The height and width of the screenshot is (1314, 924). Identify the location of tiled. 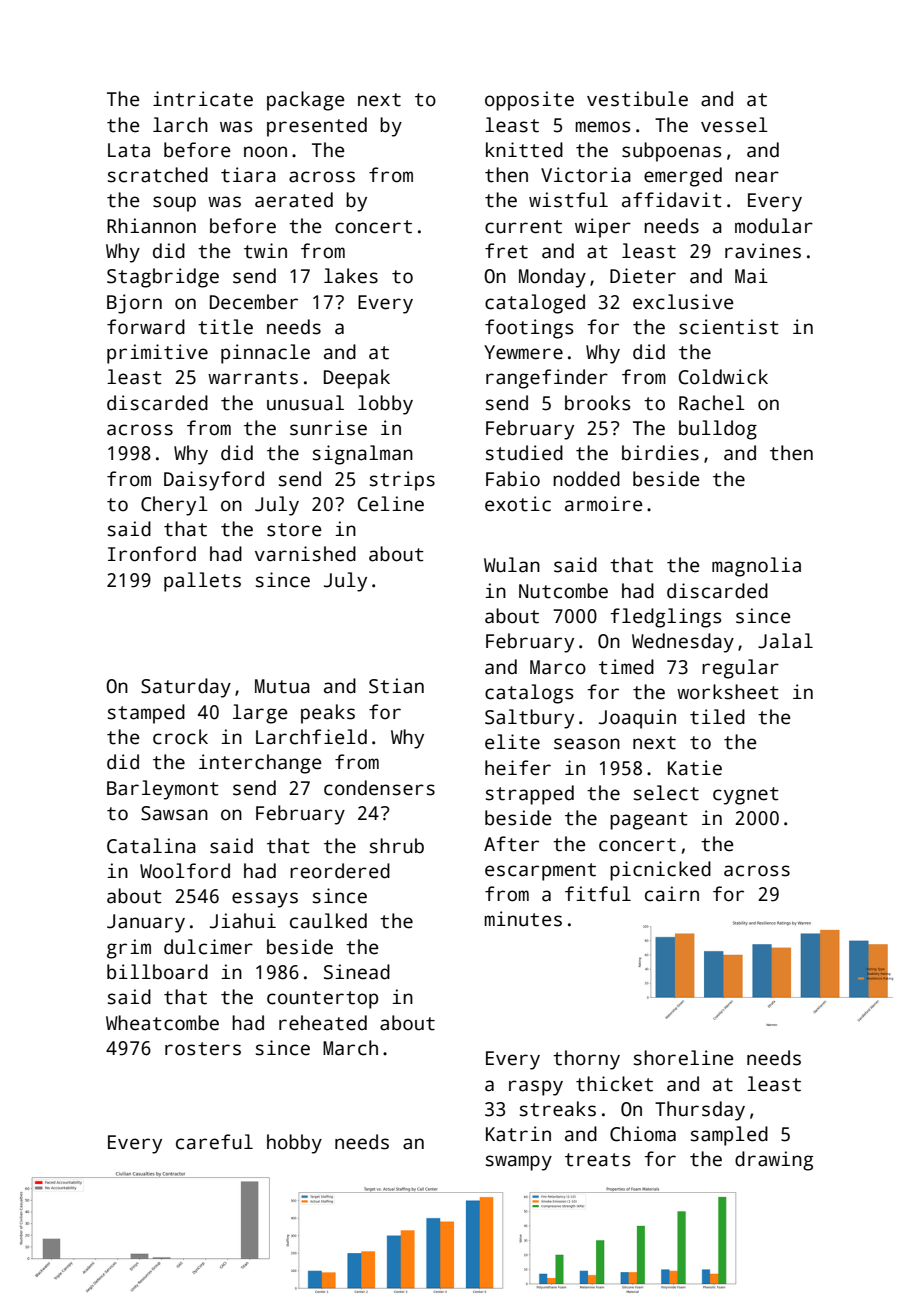
(717, 717).
